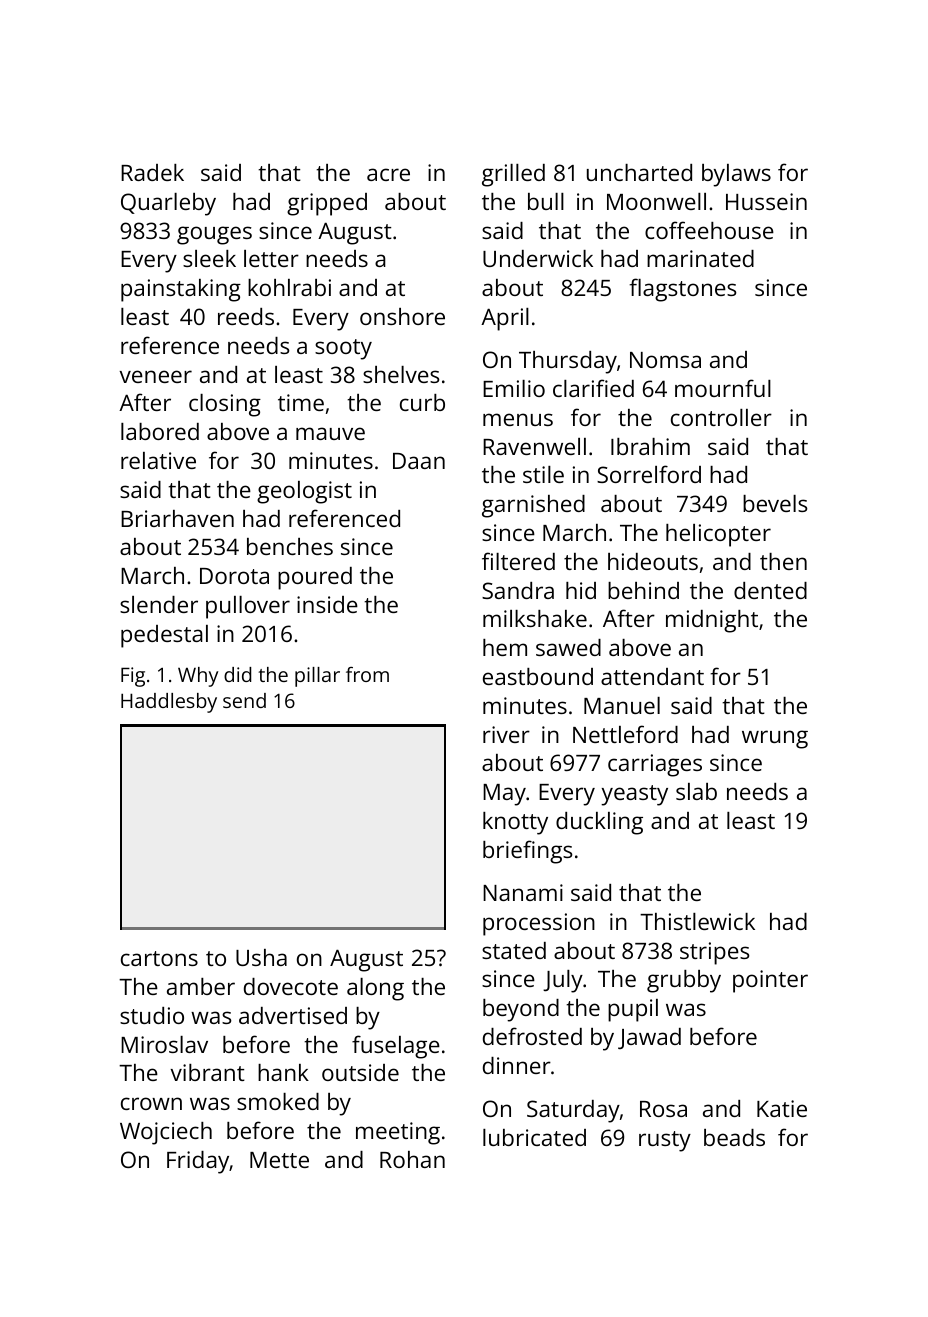 Image resolution: width=928 pixels, height=1317 pixels. Describe the element at coordinates (234, 576) in the page. I see `Dorota` at that location.
